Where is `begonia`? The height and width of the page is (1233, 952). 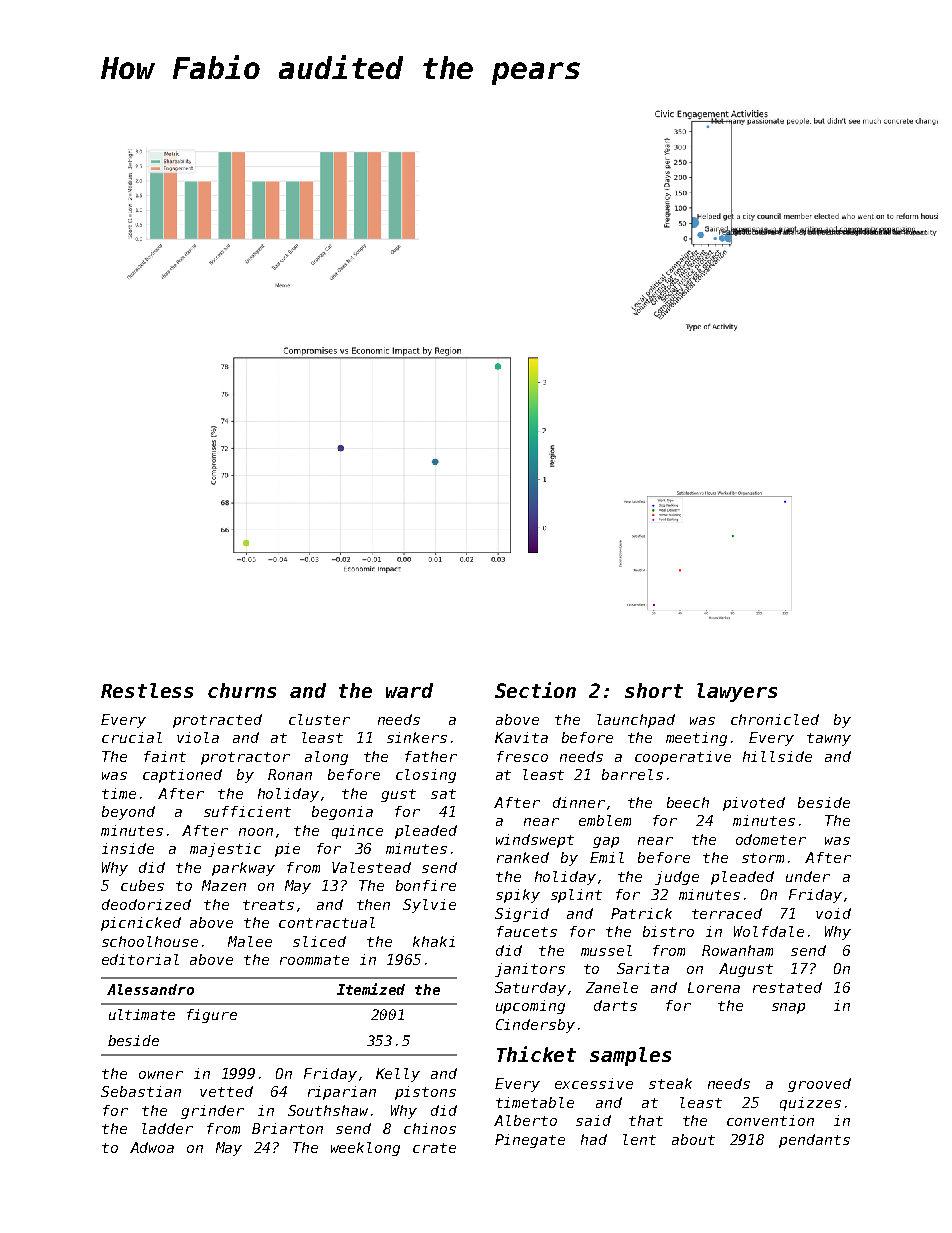 begonia is located at coordinates (342, 813).
